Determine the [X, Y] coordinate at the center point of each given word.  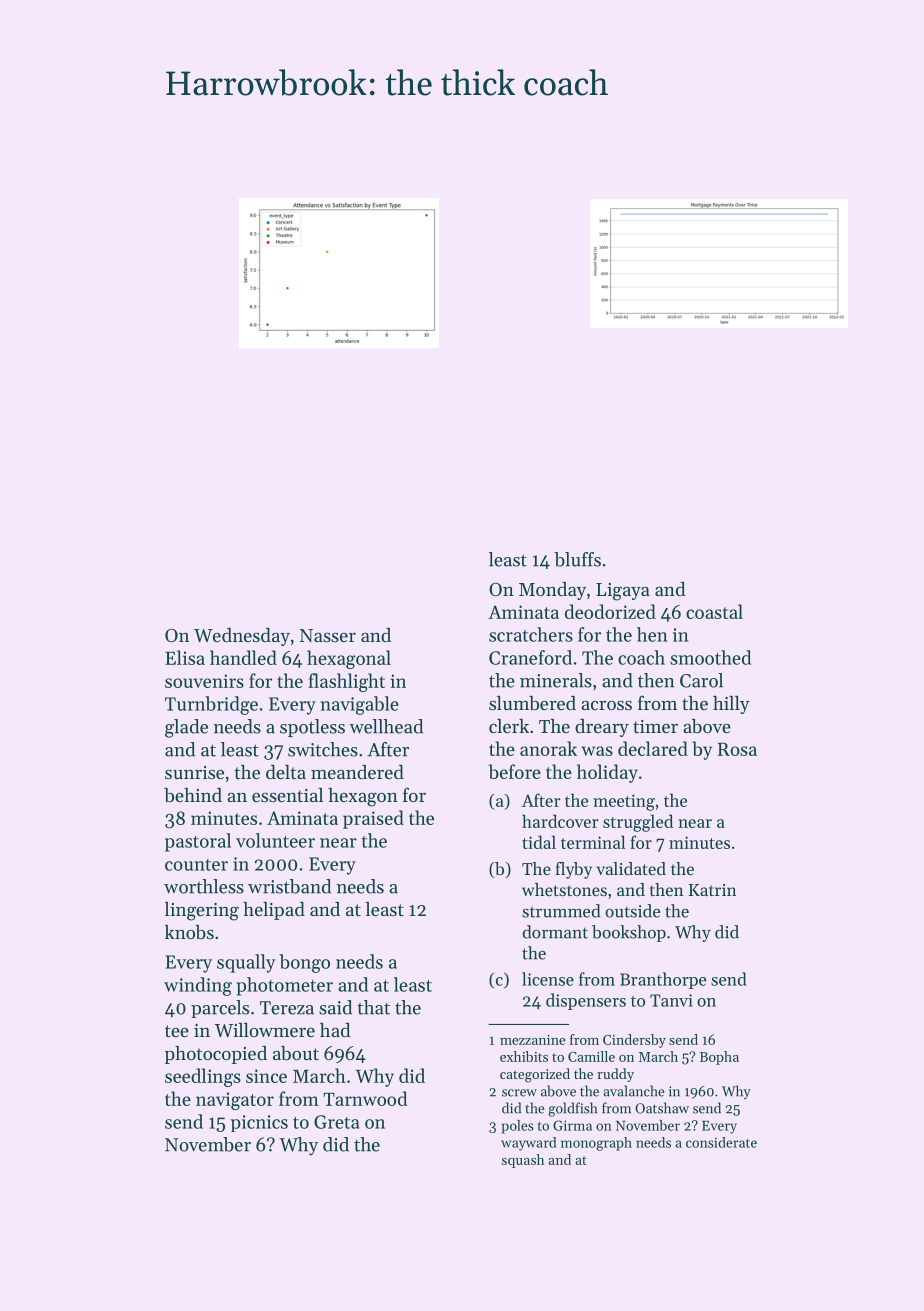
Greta [336, 1122]
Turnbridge [211, 705]
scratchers [531, 634]
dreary [602, 728]
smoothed [710, 657]
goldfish [572, 1109]
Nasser [328, 635]
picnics [259, 1123]
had [335, 1030]
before [515, 771]
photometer [284, 986]
